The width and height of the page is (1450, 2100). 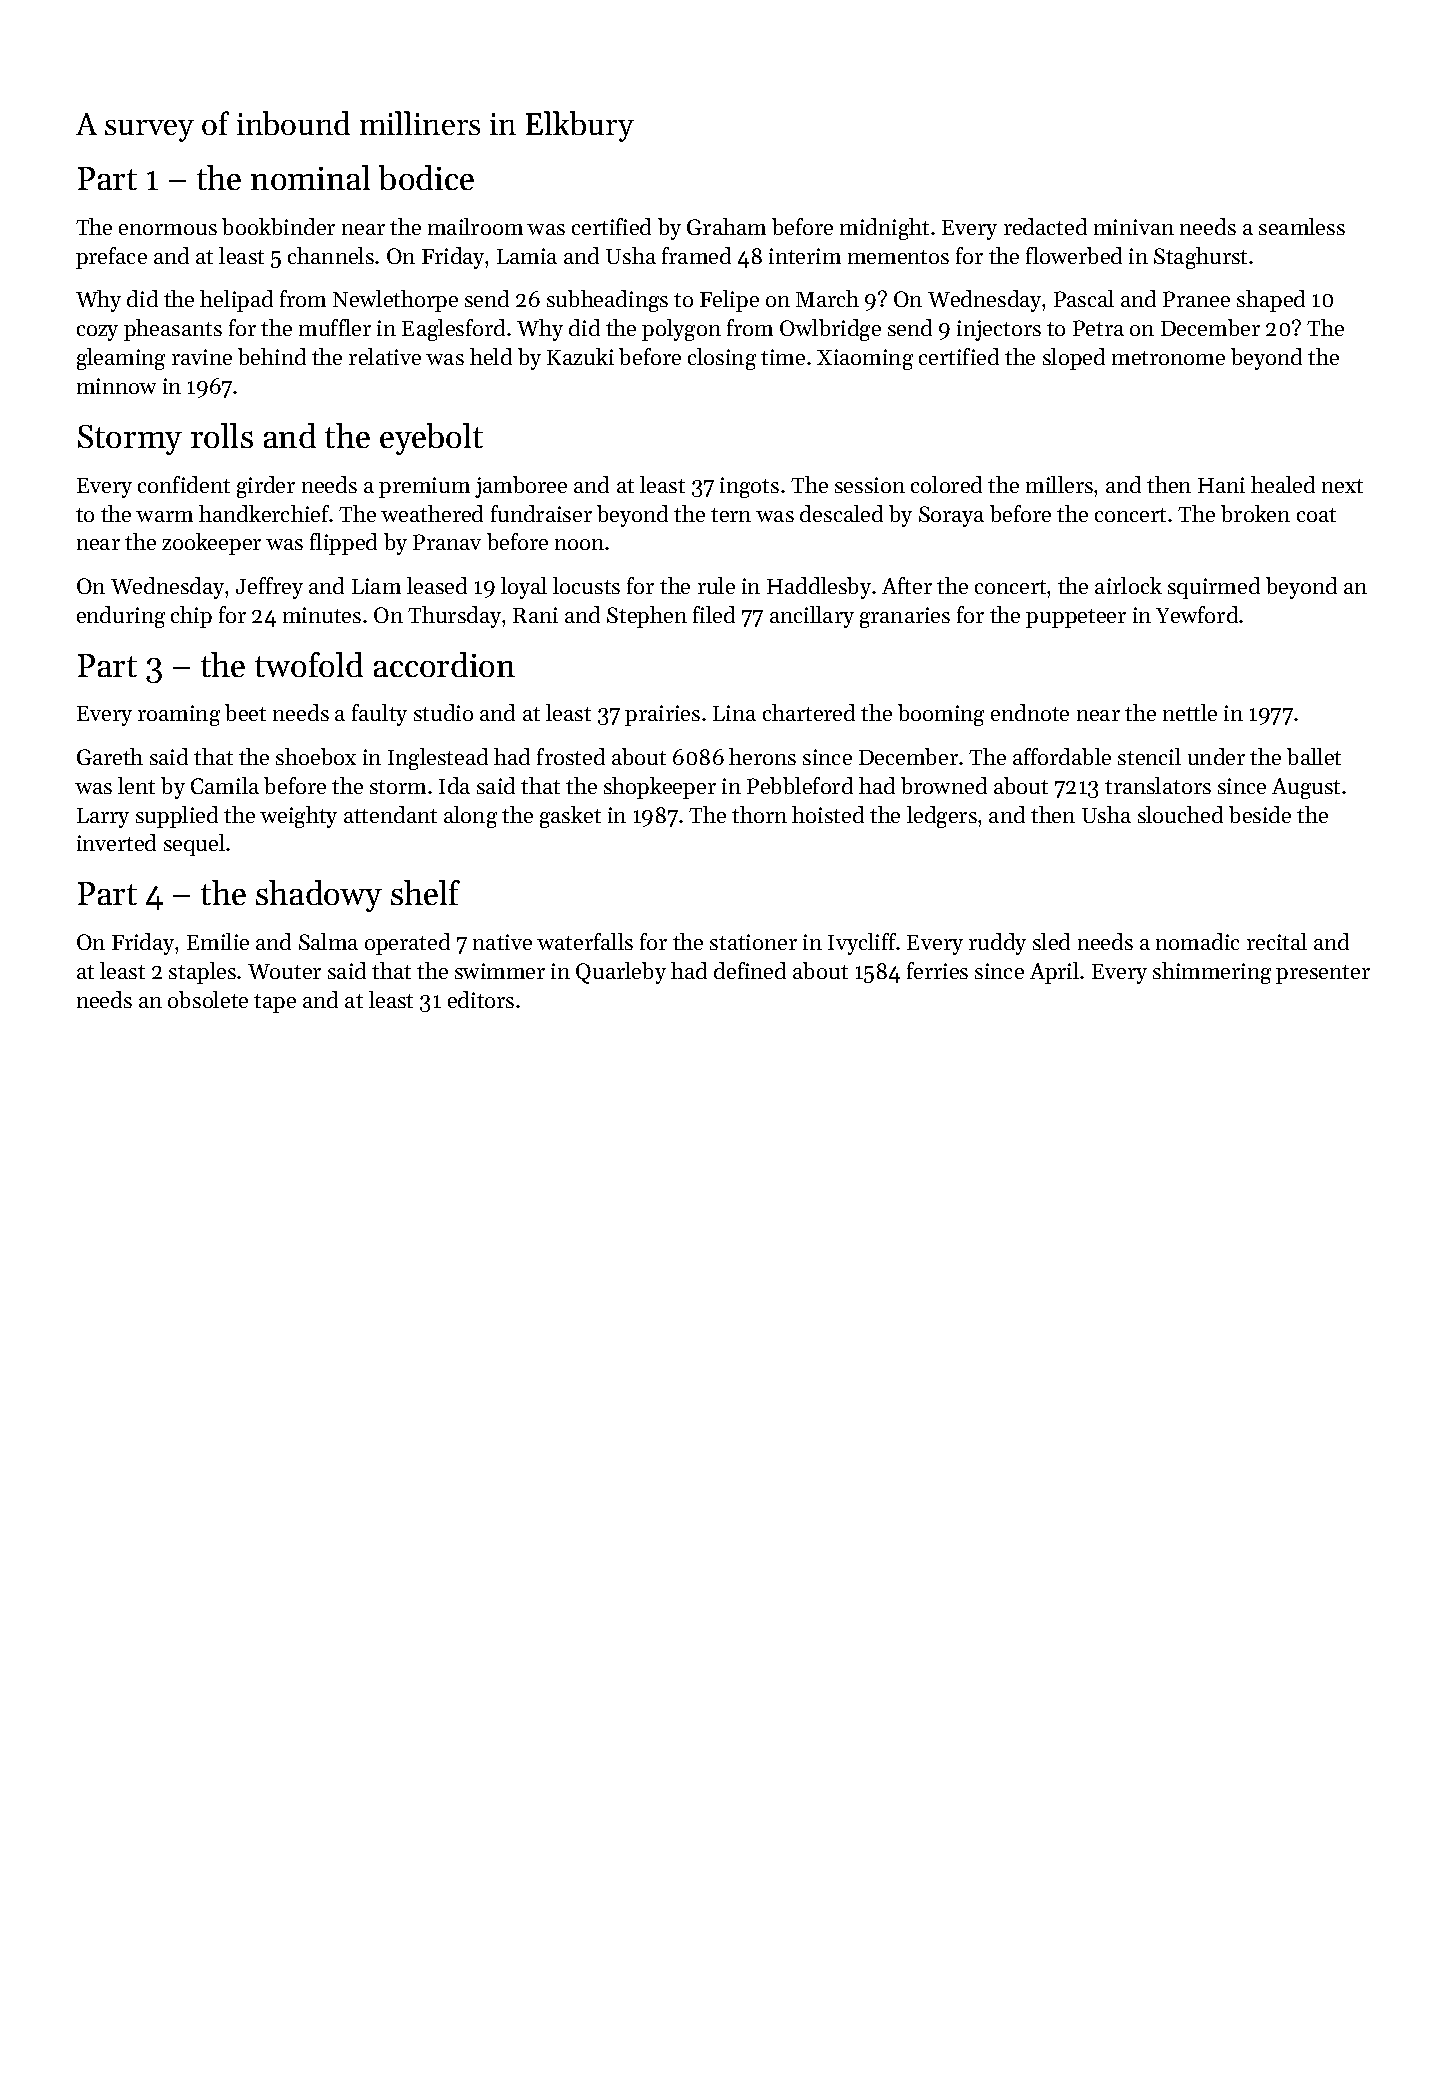 I want to click on eyebolt, so click(x=431, y=439).
